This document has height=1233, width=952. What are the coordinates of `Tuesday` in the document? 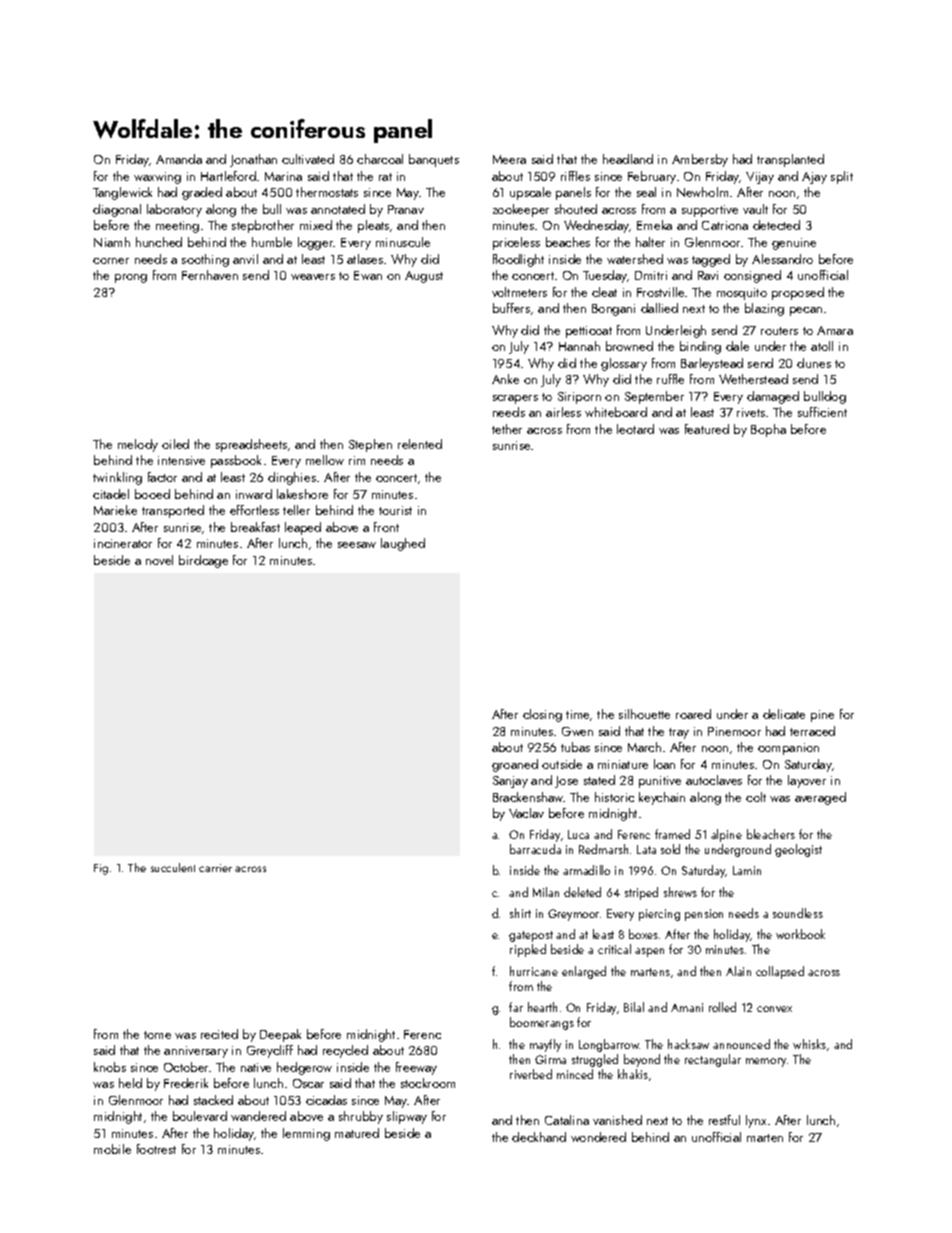 It's located at (605, 276).
